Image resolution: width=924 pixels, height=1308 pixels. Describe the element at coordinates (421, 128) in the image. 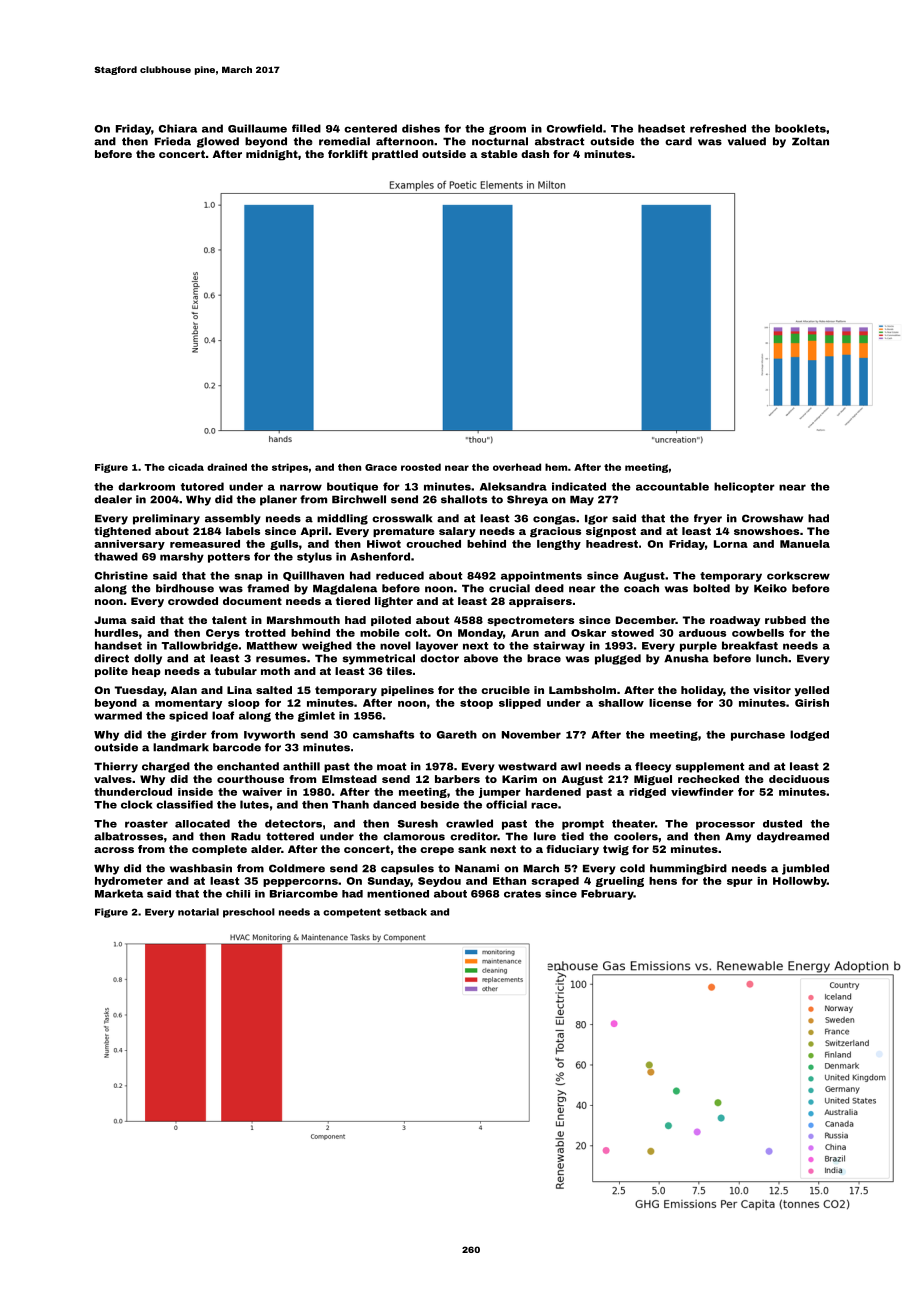

I see `dishes` at that location.
